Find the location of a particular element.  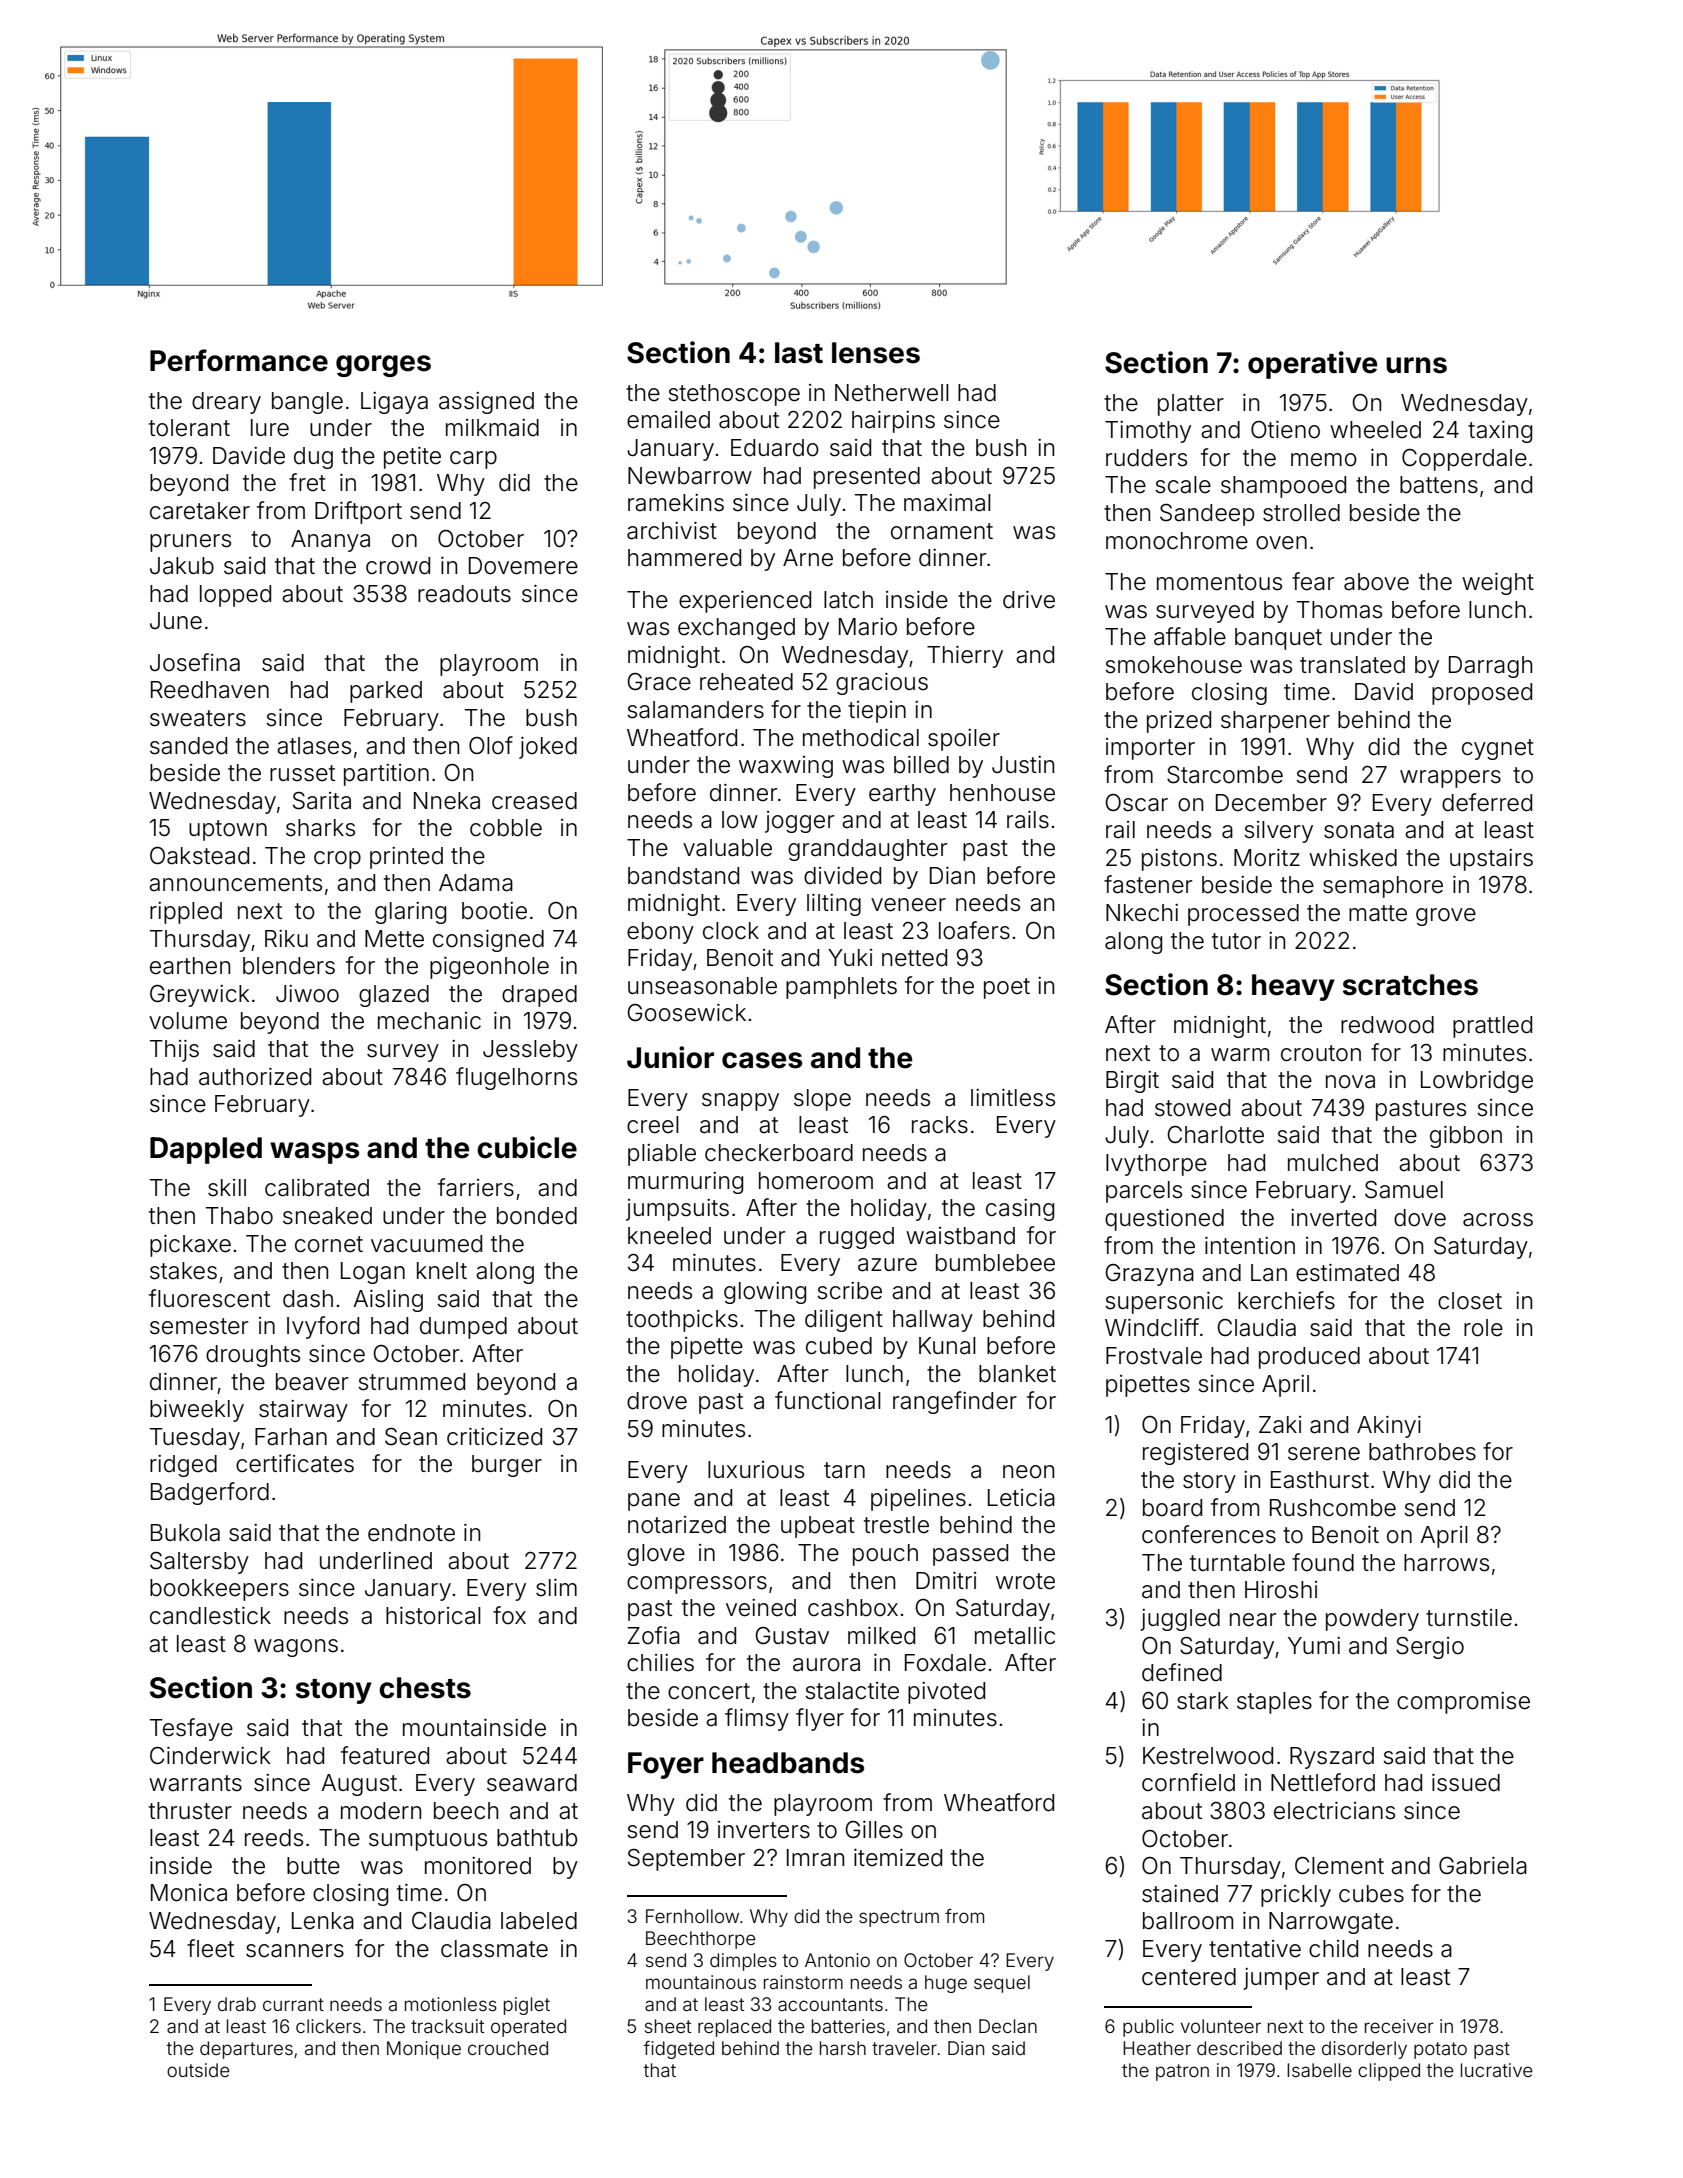

Fernhollow is located at coordinates (692, 1916).
